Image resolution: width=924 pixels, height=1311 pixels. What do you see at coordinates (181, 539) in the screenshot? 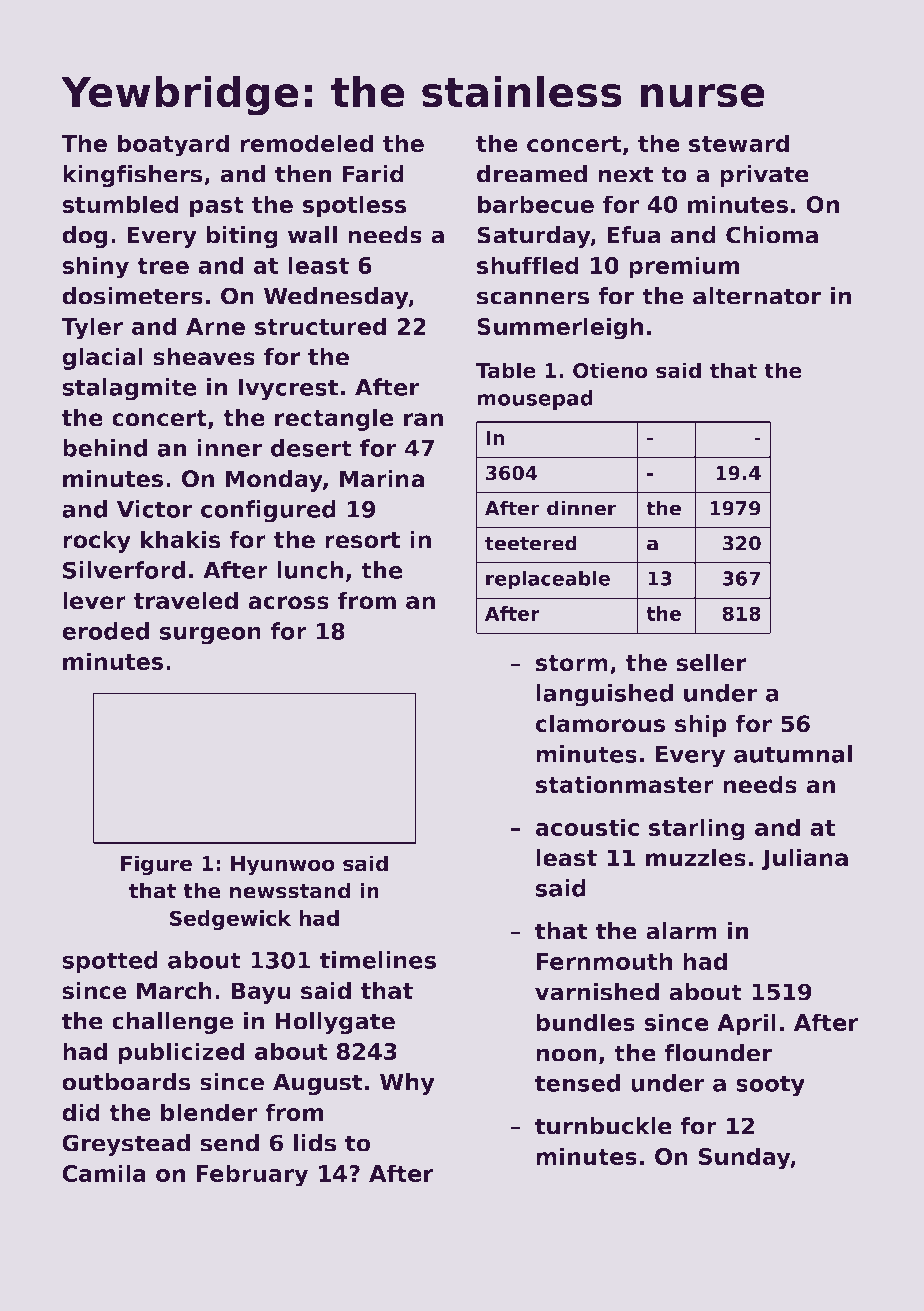
I see `khakis` at bounding box center [181, 539].
